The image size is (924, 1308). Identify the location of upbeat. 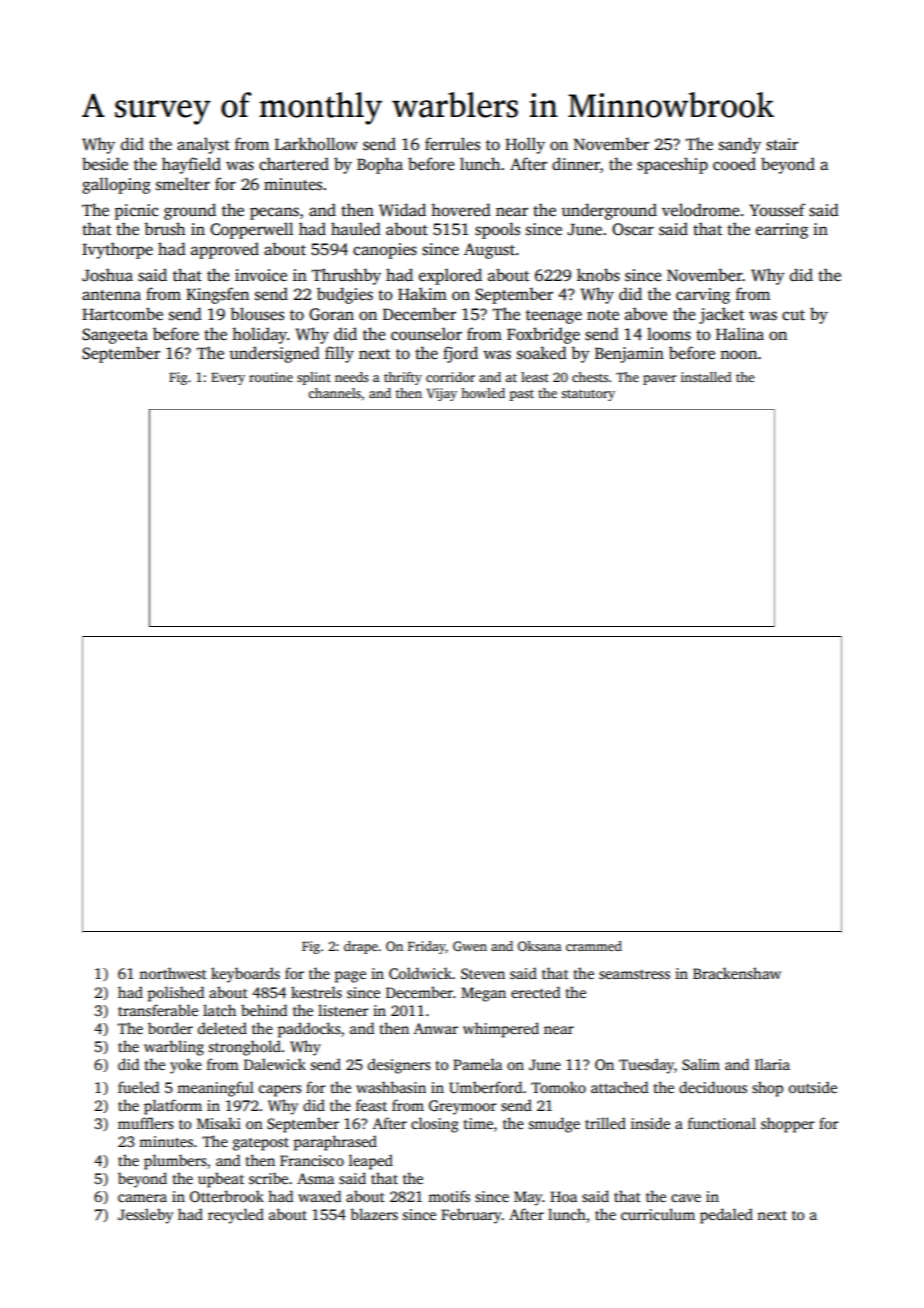
(221, 1180).
